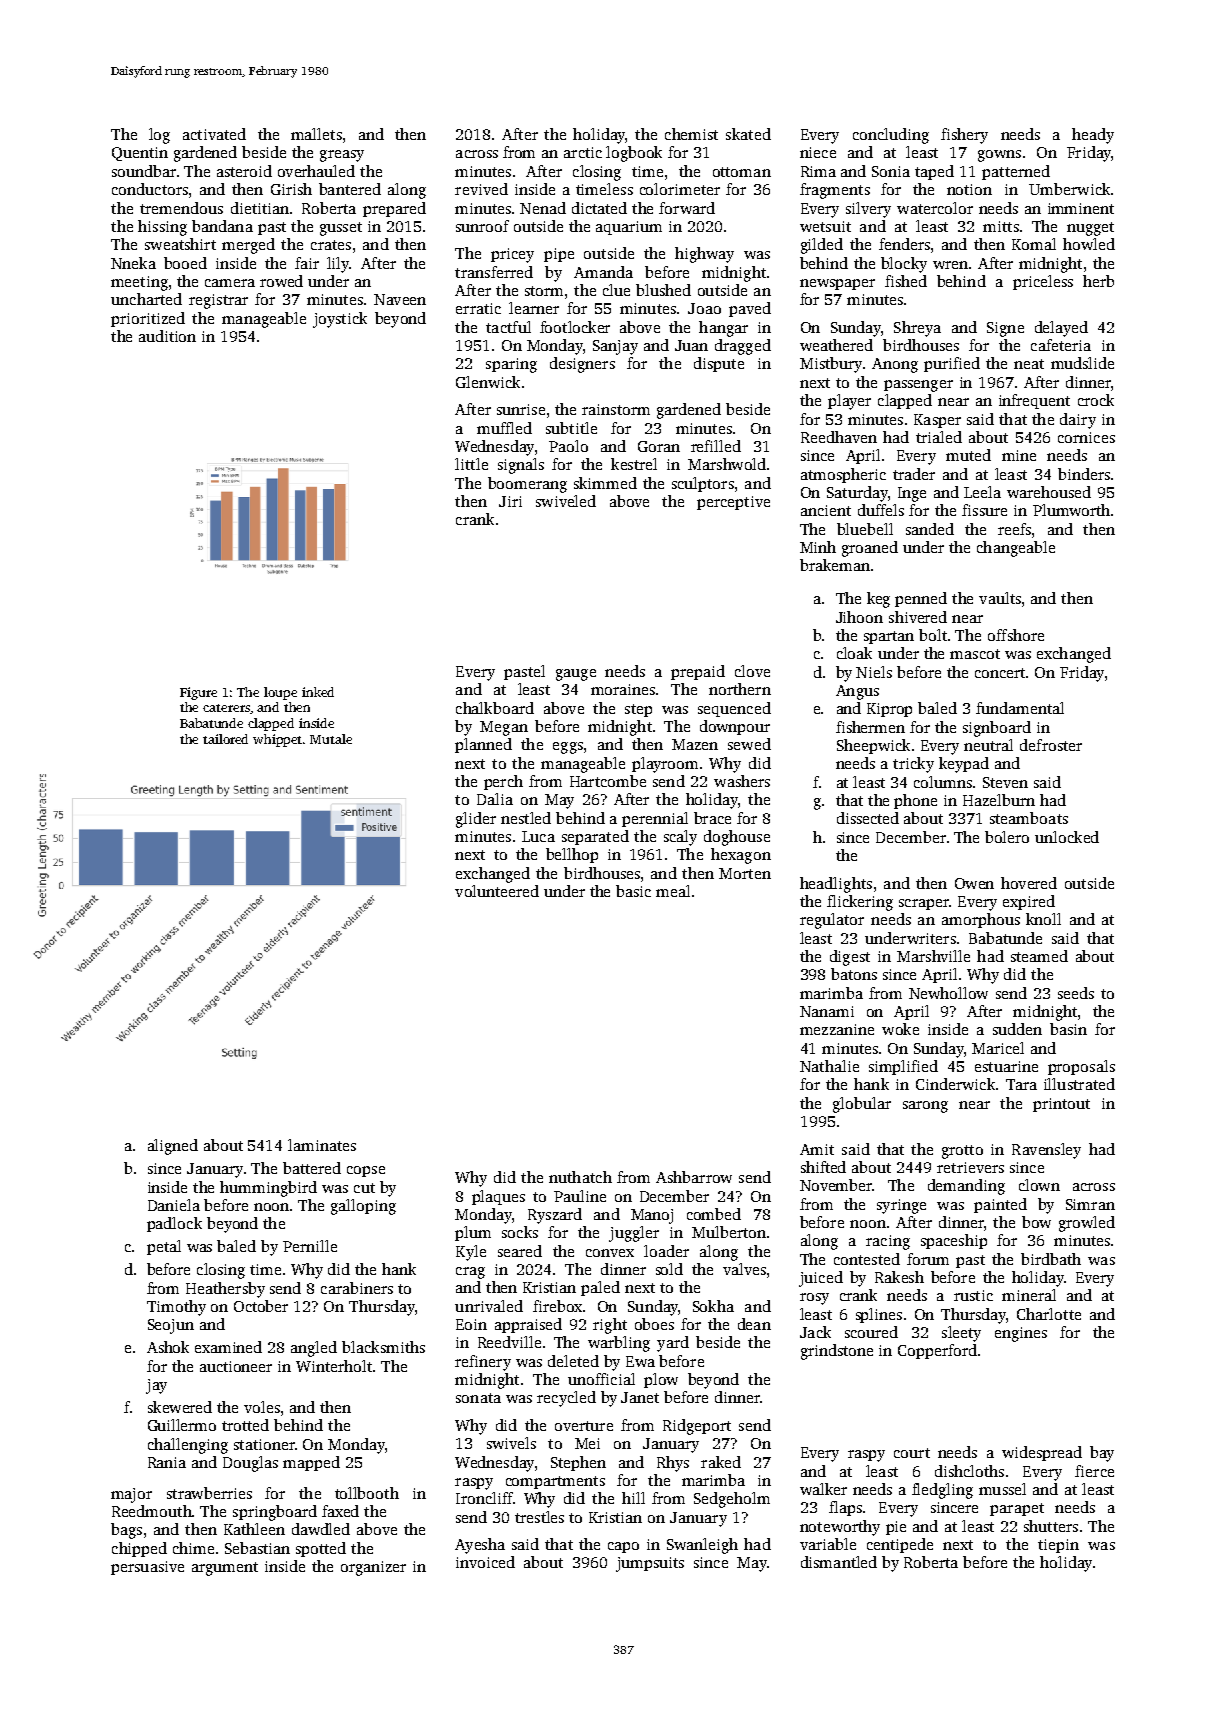 This image has height=1733, width=1226. Describe the element at coordinates (1007, 837) in the image. I see `bolero` at that location.
